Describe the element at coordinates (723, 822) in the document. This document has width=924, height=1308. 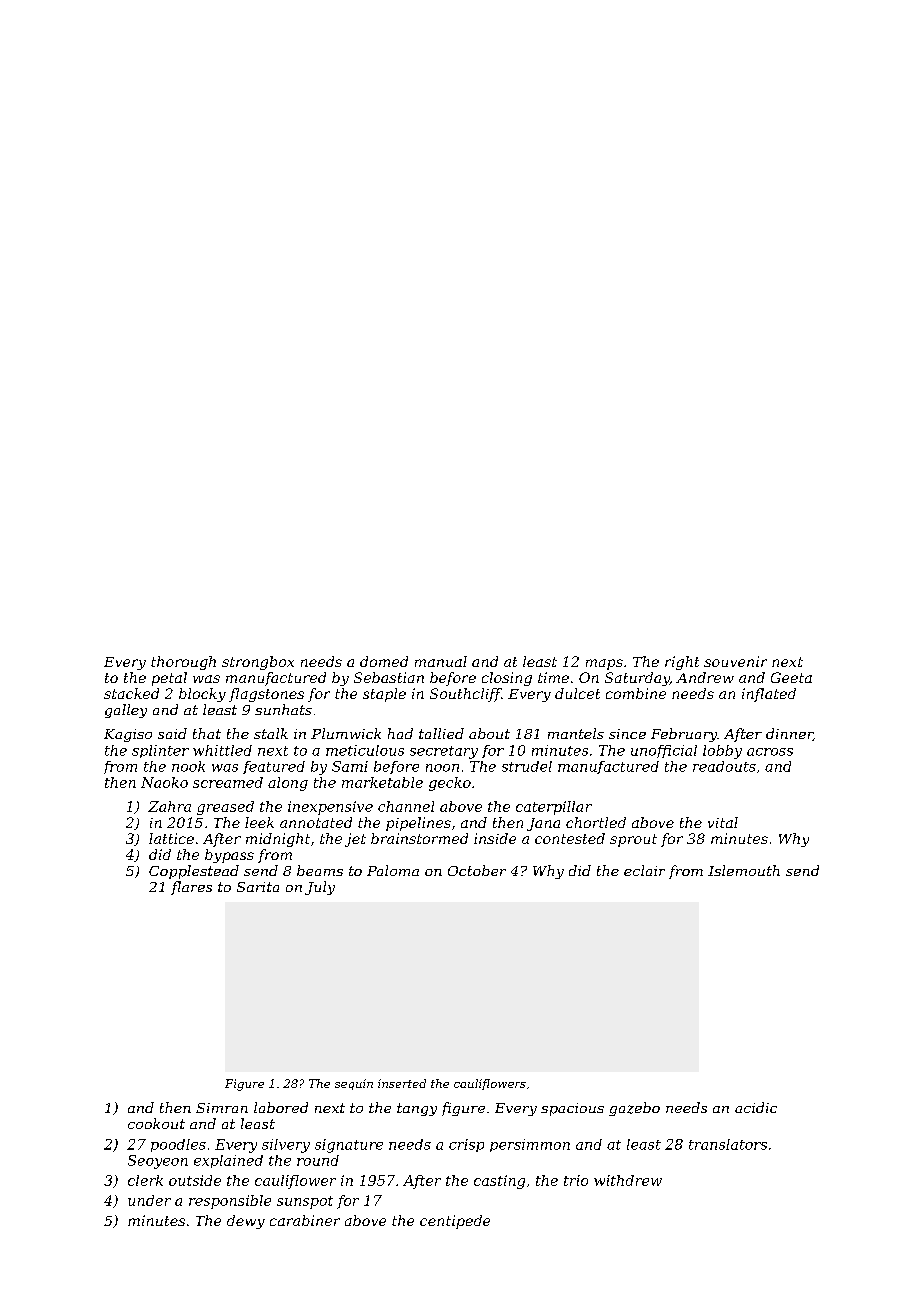
I see `vital` at that location.
